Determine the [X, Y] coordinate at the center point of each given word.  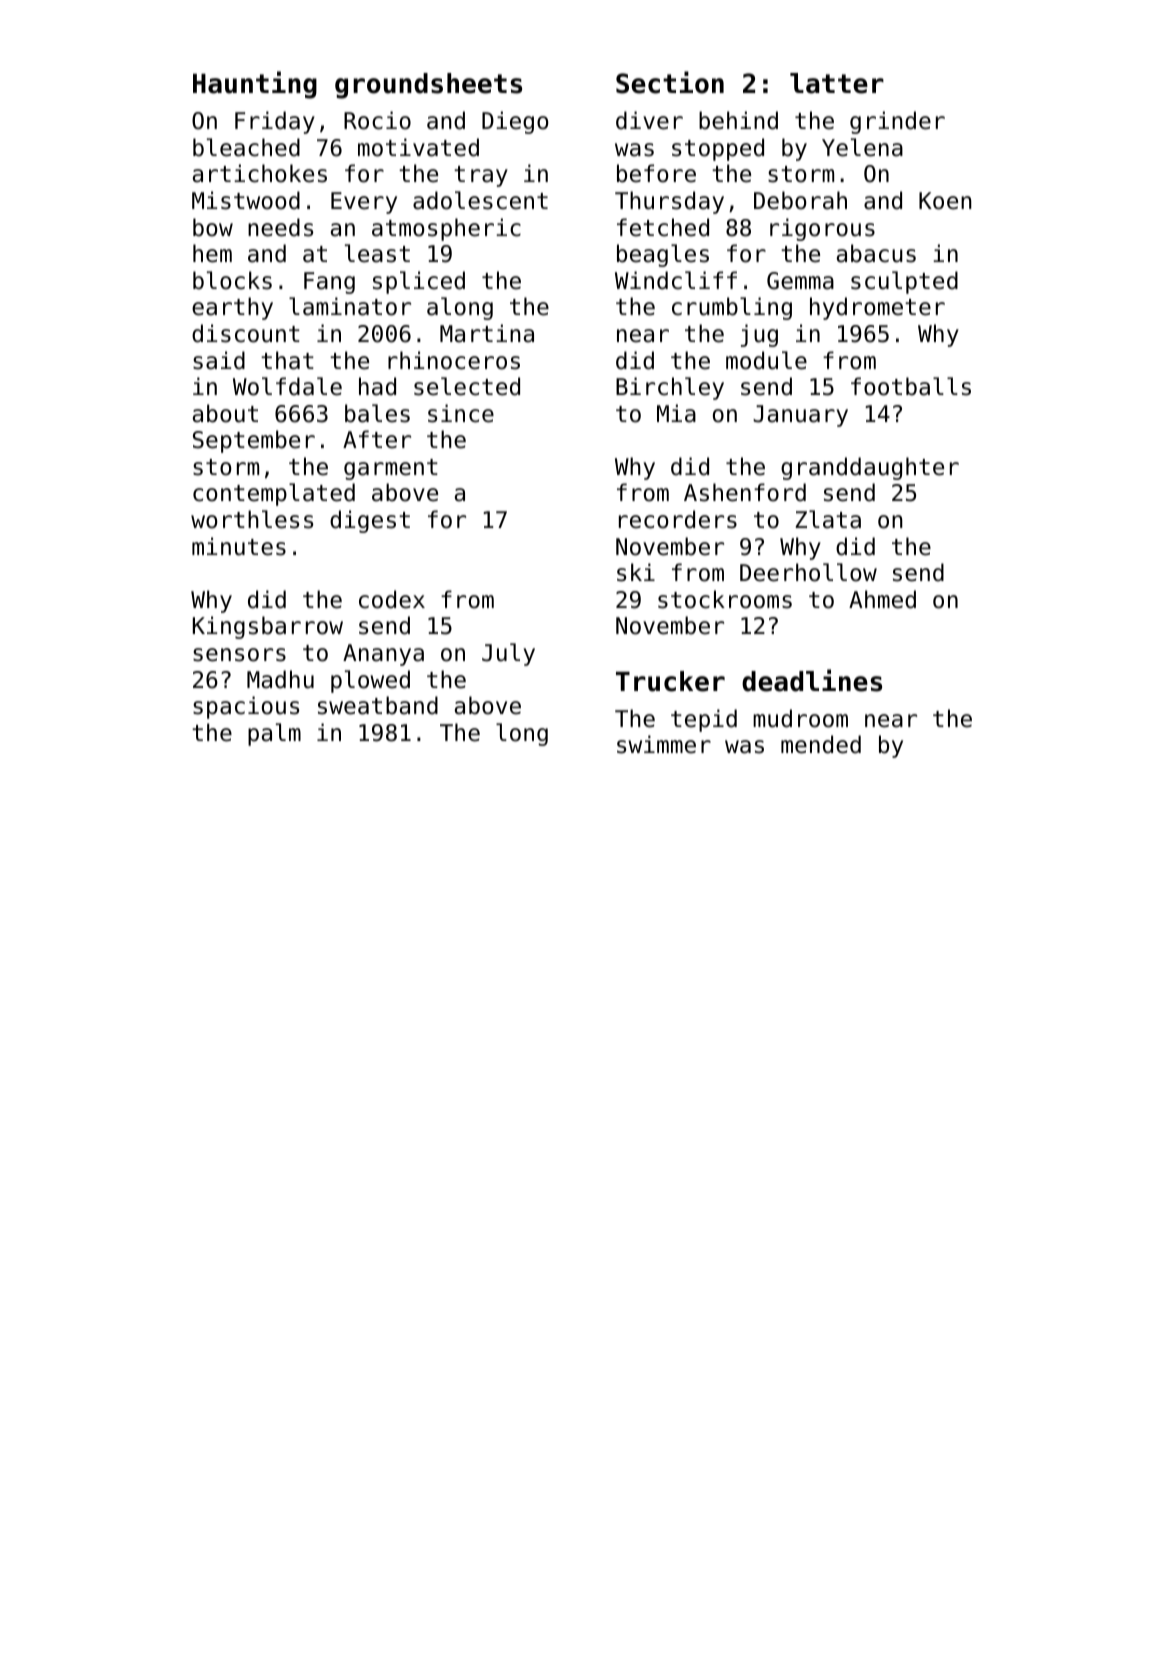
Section [670, 82]
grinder [897, 122]
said [219, 360]
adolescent [480, 200]
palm [274, 734]
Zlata [828, 519]
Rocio [377, 120]
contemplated [274, 494]
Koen [945, 201]
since [461, 413]
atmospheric [446, 229]
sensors [239, 655]
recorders [678, 519]
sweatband [378, 705]
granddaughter [870, 468]
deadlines [812, 680]
